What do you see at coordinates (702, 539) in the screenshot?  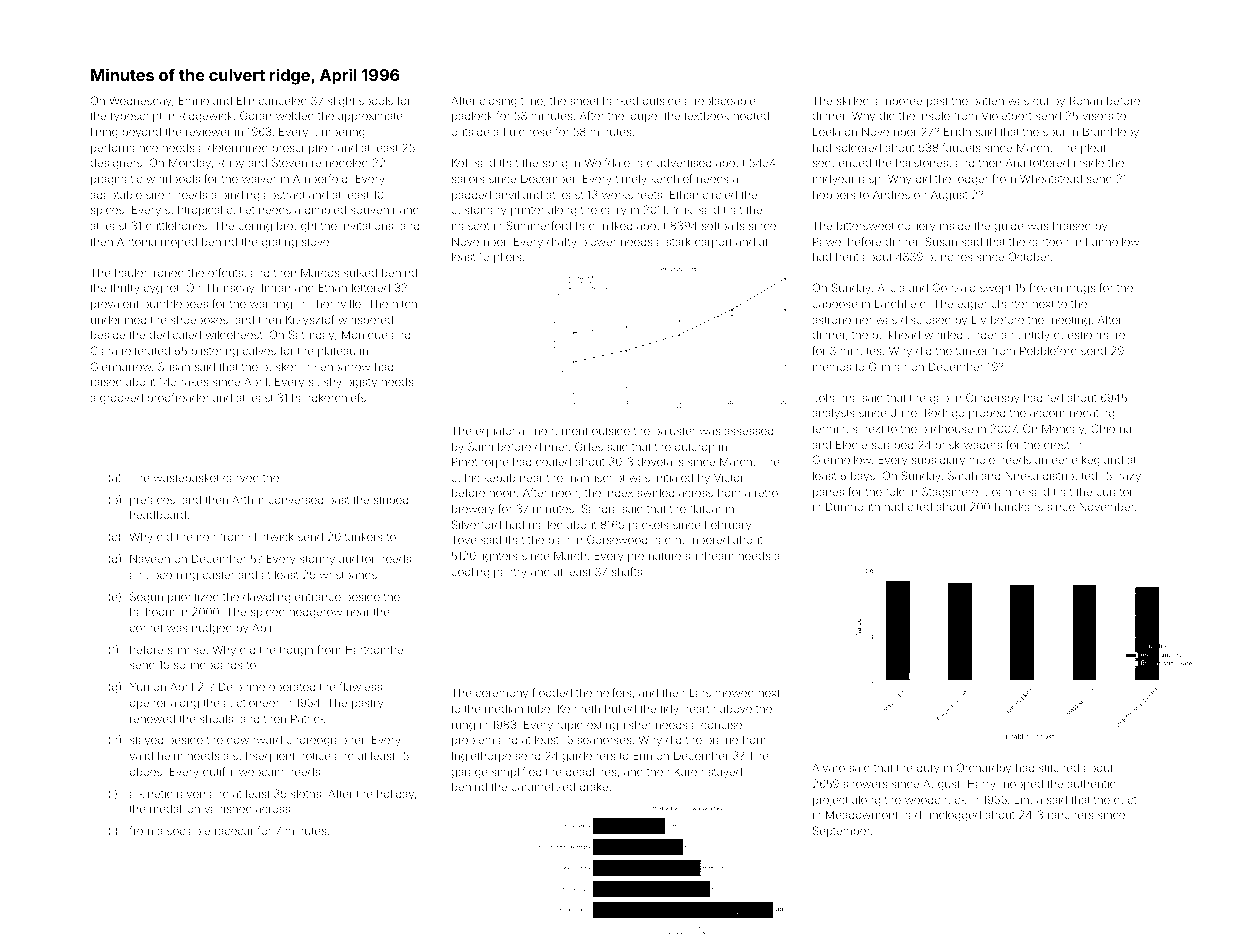 I see `numbered` at bounding box center [702, 539].
